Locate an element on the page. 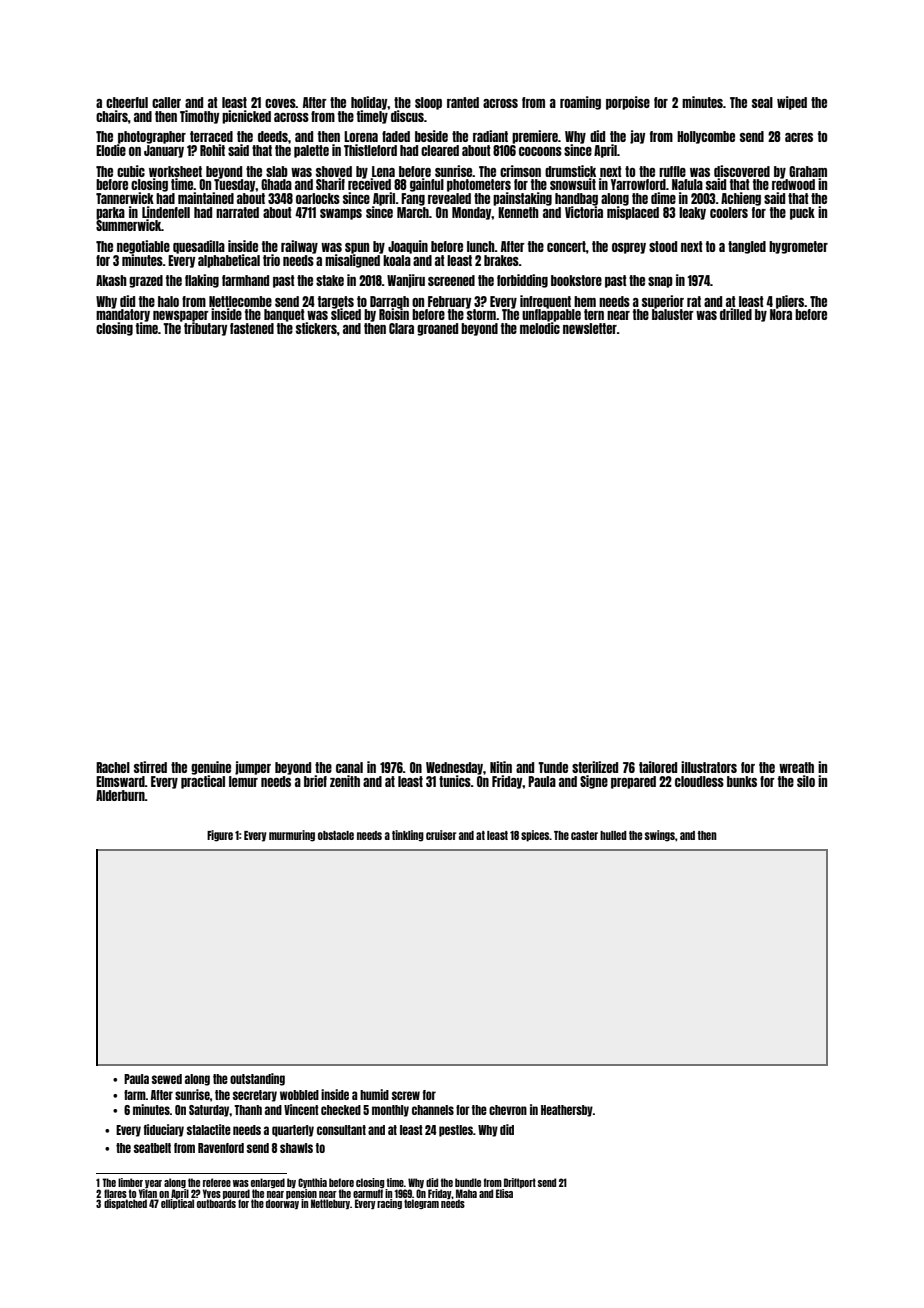  holiday is located at coordinates (369, 103).
